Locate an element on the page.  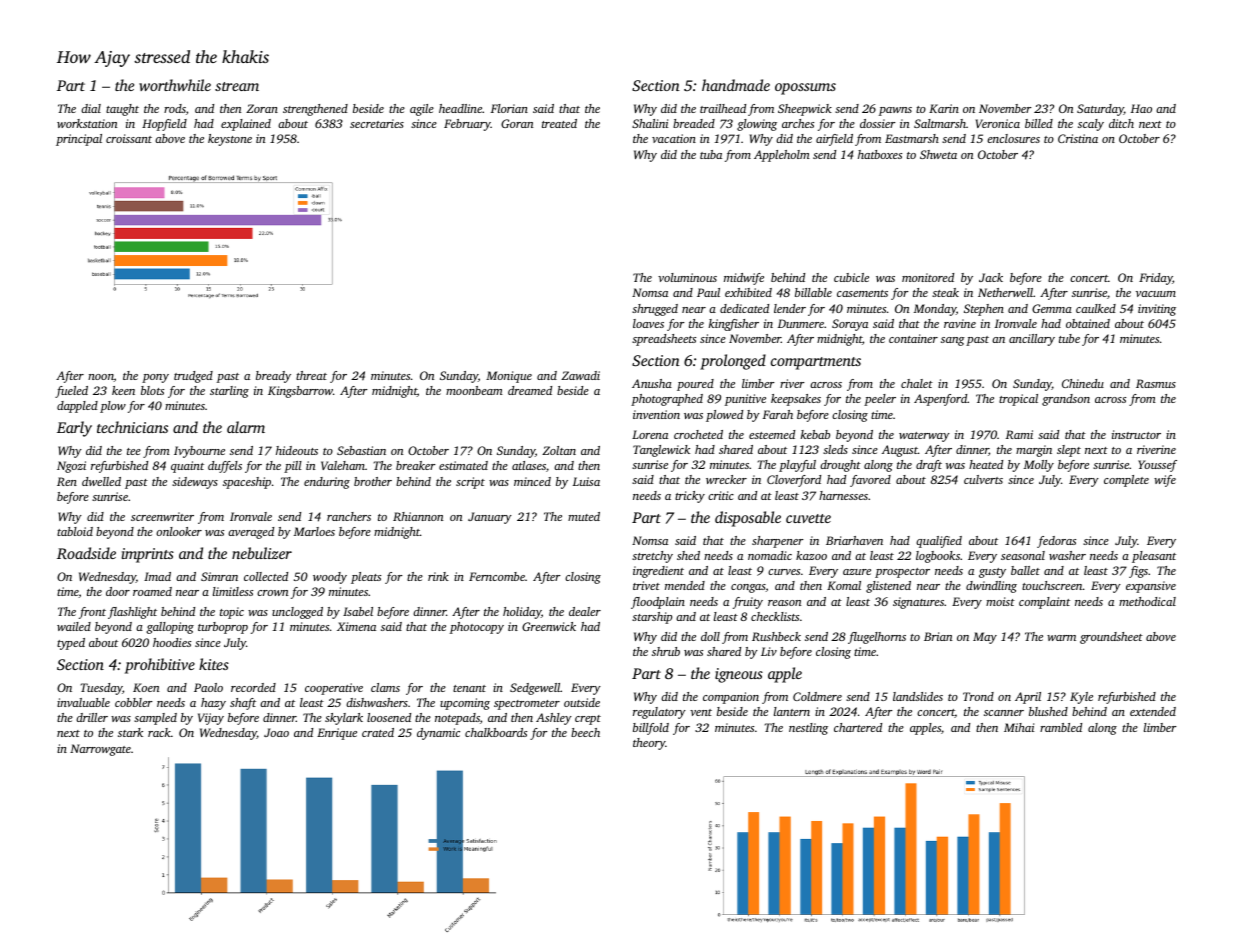
Monique is located at coordinates (509, 377).
